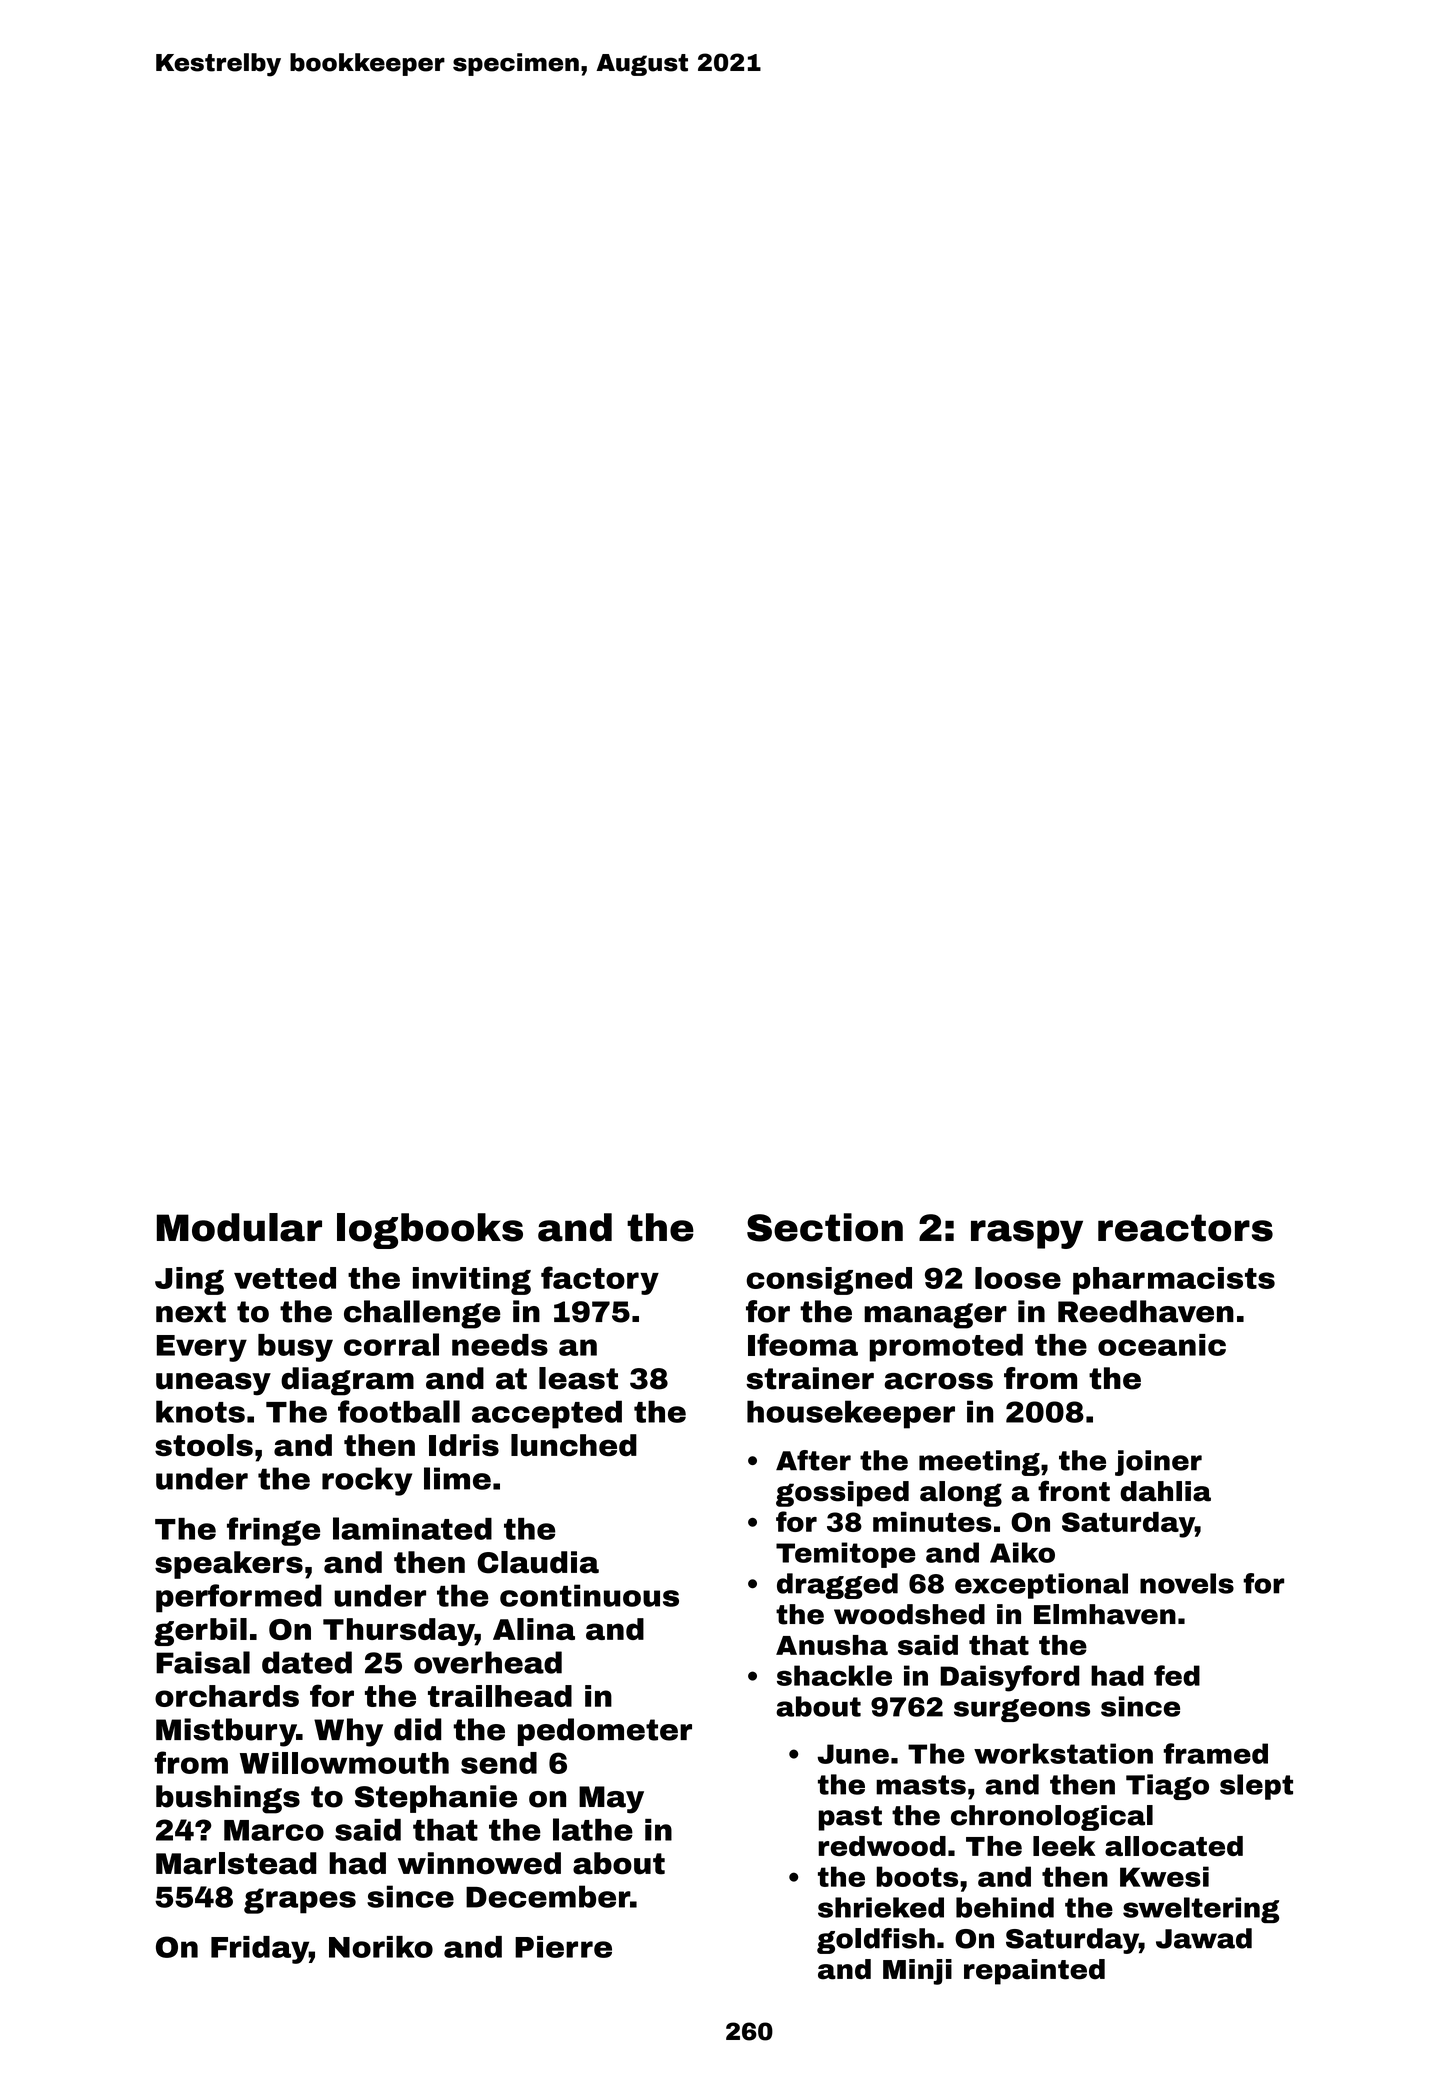 This page has height=2100, width=1450. I want to click on Friday, so click(260, 1950).
